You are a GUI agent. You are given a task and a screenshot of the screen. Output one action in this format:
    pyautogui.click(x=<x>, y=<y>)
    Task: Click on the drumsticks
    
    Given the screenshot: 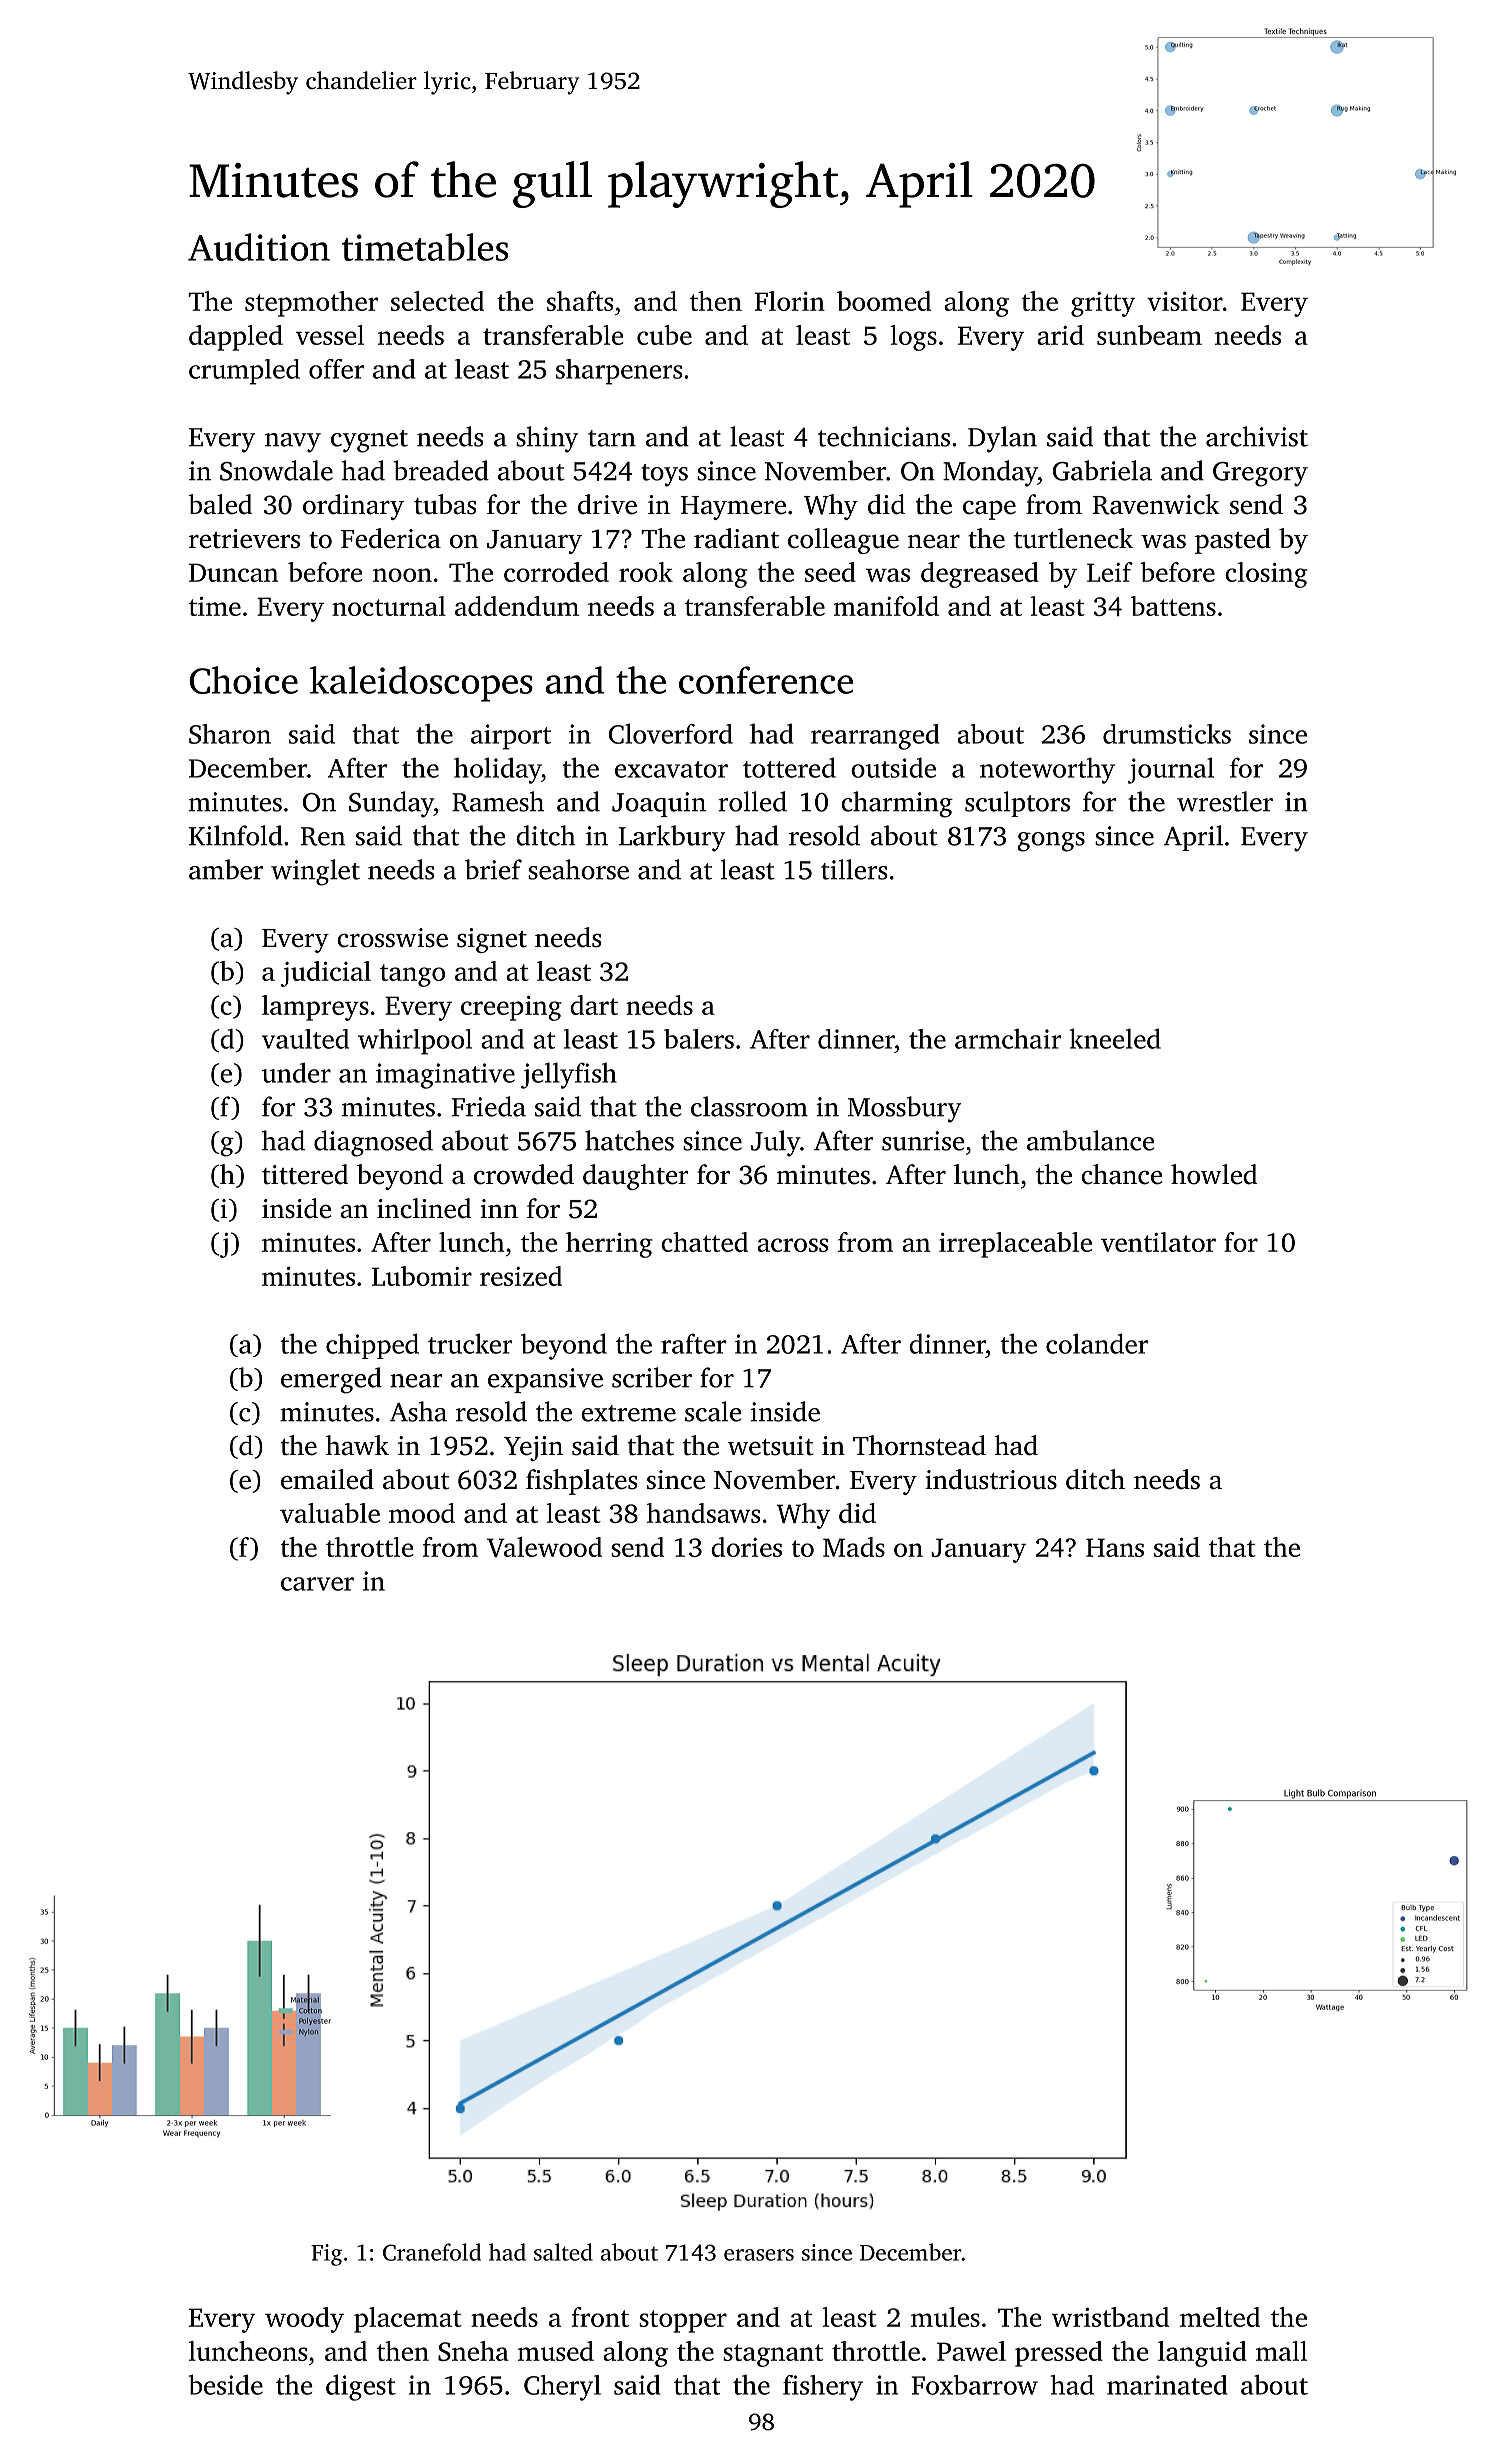 What is the action you would take?
    pyautogui.click(x=1167, y=734)
